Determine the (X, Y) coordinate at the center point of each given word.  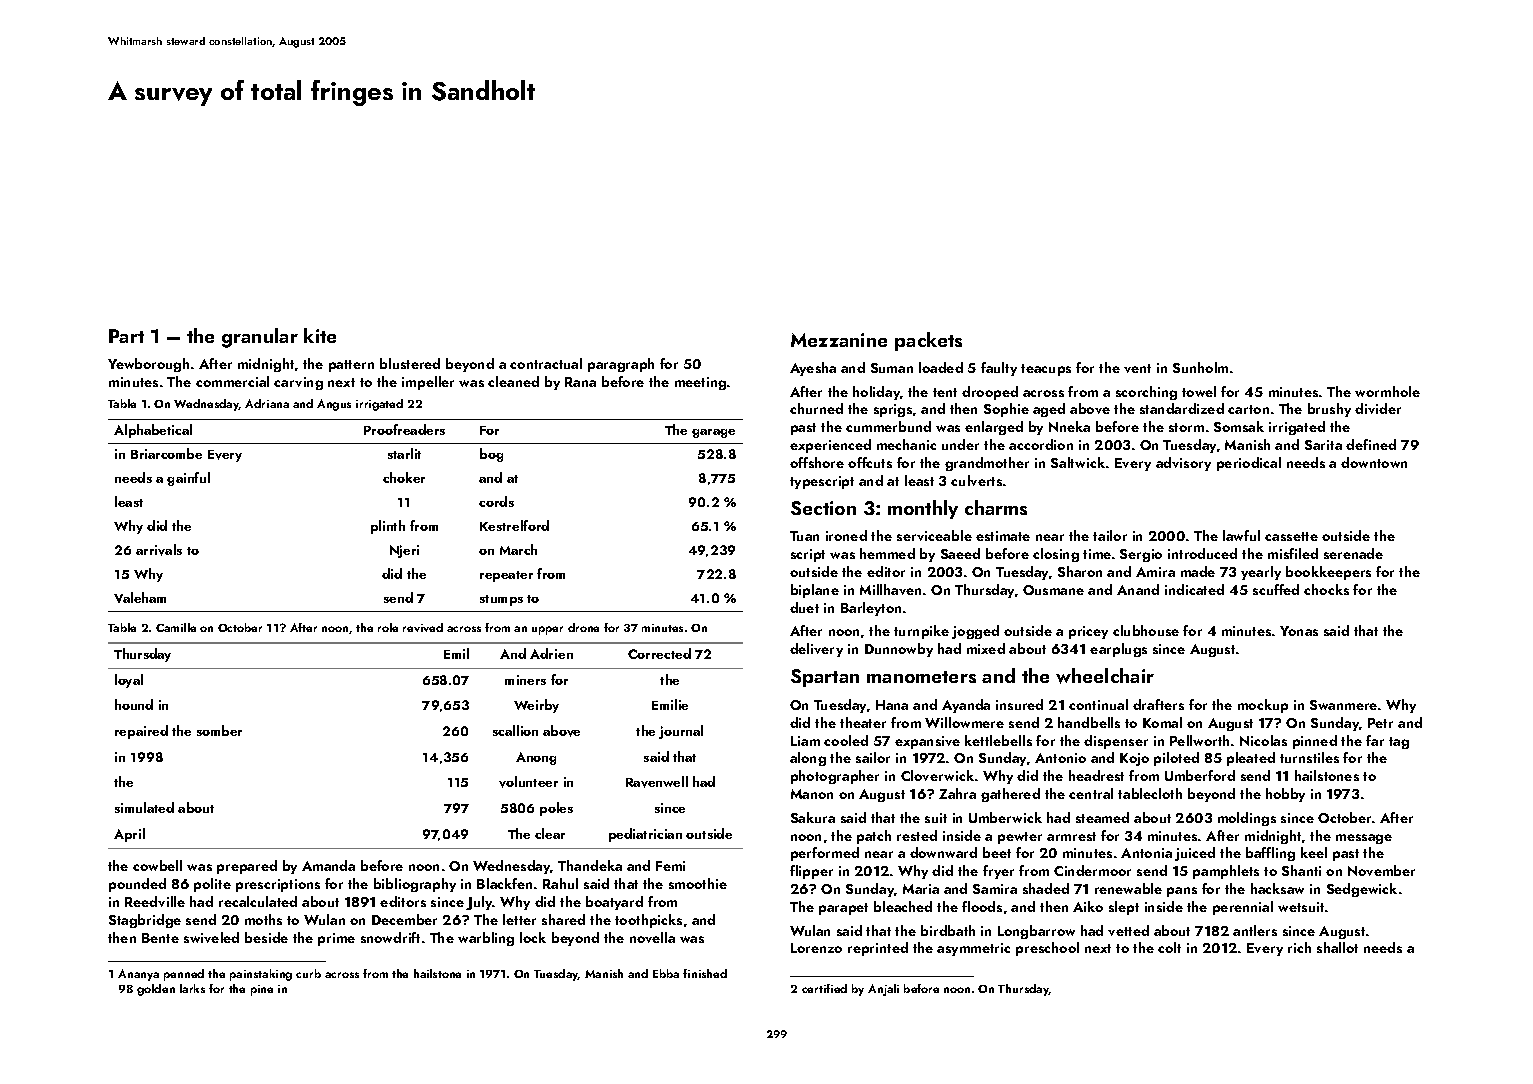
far (1375, 740)
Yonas (1299, 631)
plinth (388, 527)
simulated (144, 807)
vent (1137, 368)
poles (556, 809)
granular (260, 338)
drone (583, 627)
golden (156, 990)
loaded (941, 367)
